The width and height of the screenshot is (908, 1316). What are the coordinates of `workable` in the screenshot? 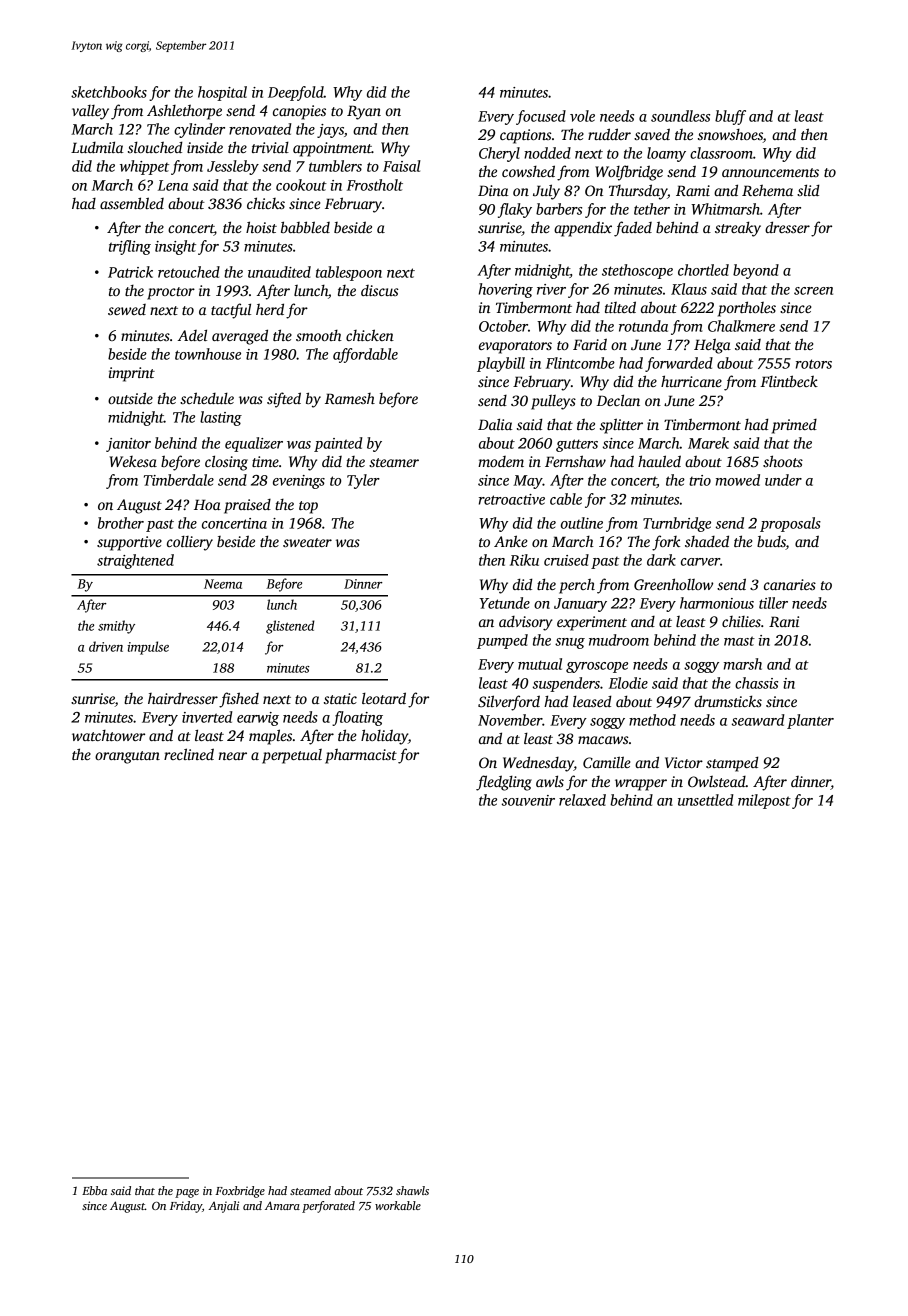 It's located at (398, 1205).
